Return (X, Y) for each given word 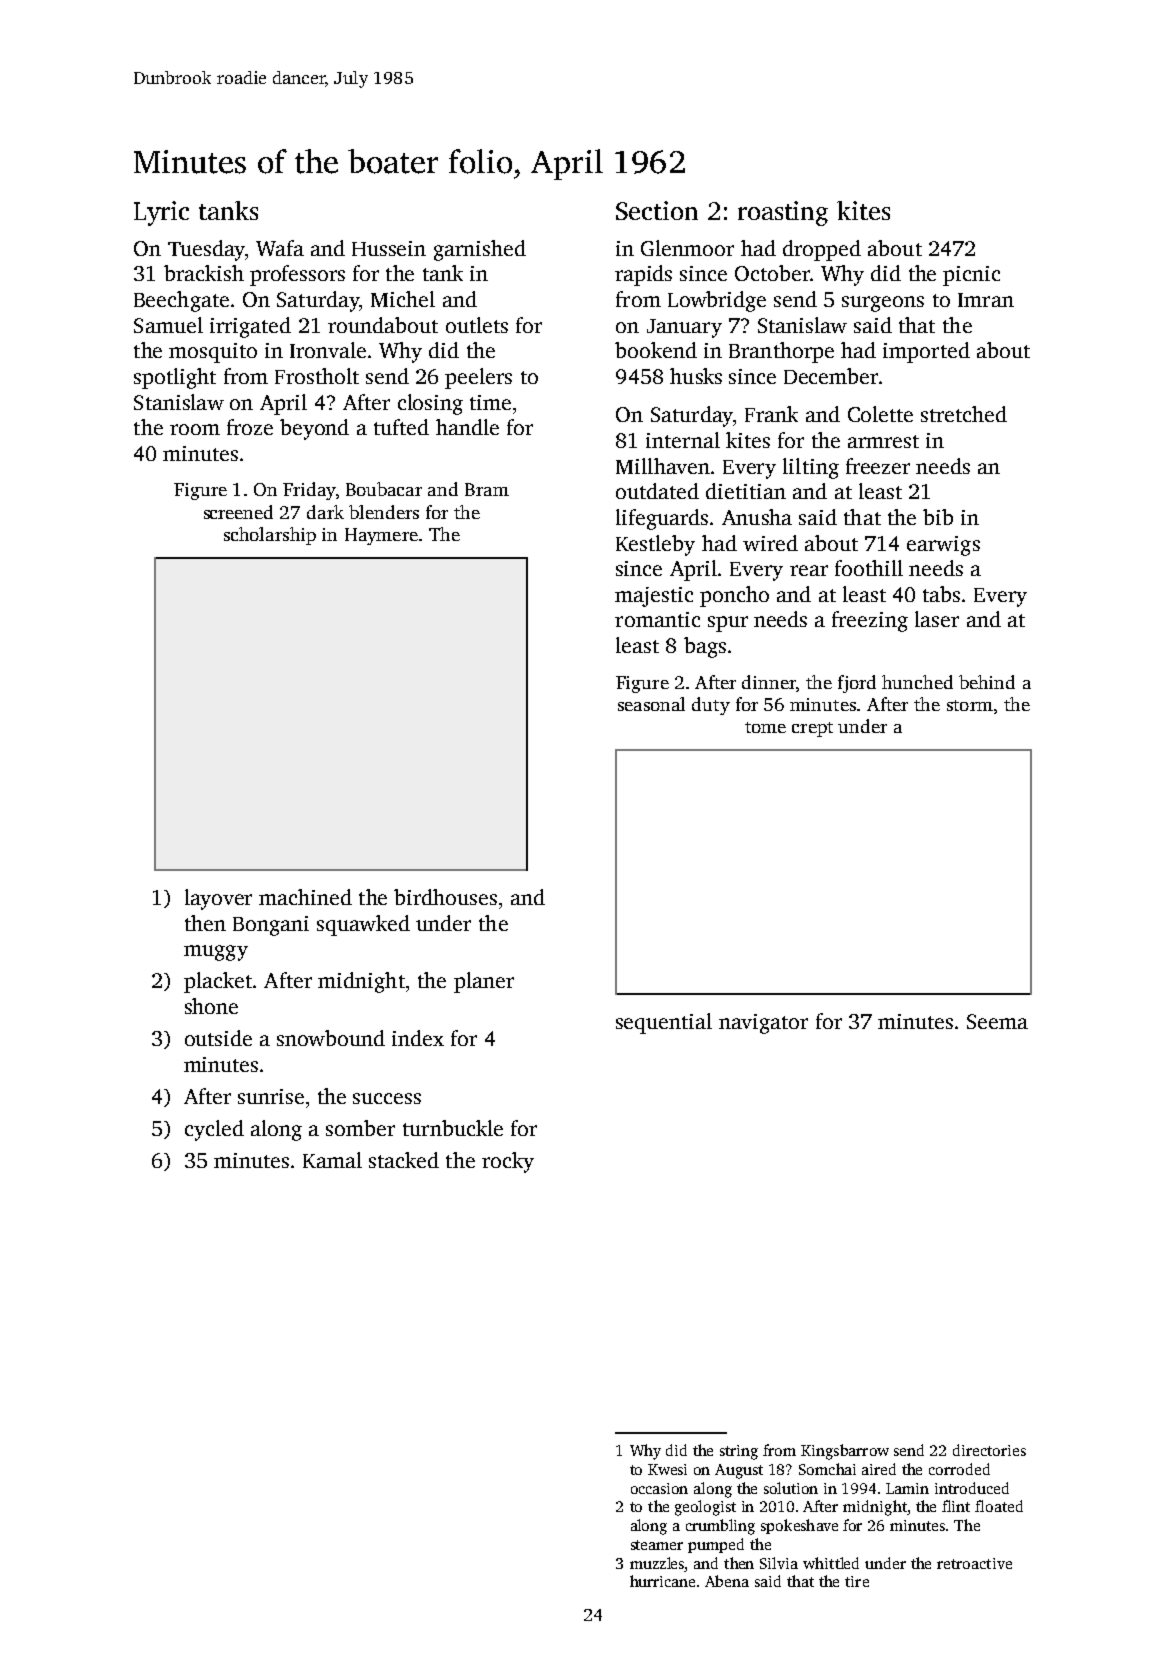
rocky (508, 1162)
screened (238, 512)
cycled (214, 1130)
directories (989, 1450)
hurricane (662, 1581)
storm (970, 705)
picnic (971, 276)
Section (657, 210)
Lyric (161, 213)
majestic (654, 597)
